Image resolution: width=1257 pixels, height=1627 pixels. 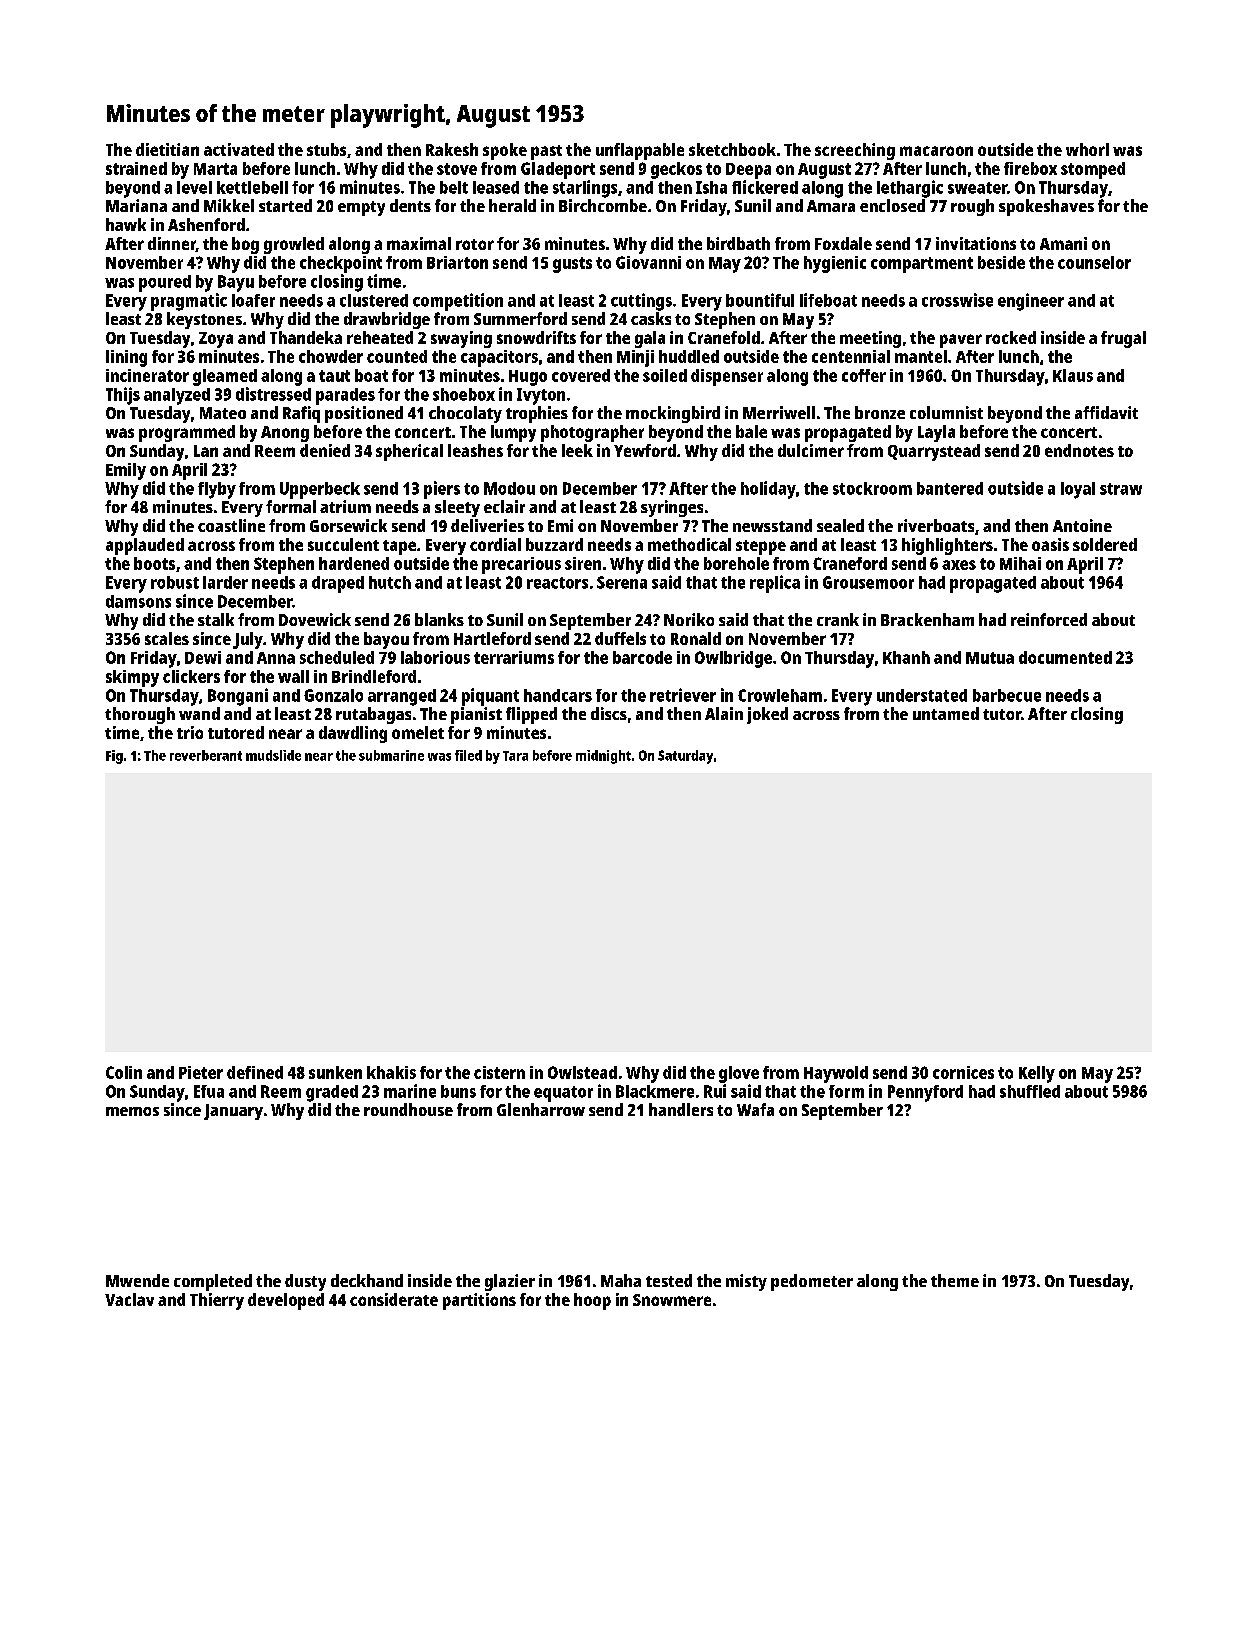 What do you see at coordinates (1087, 149) in the screenshot?
I see `whorl` at bounding box center [1087, 149].
